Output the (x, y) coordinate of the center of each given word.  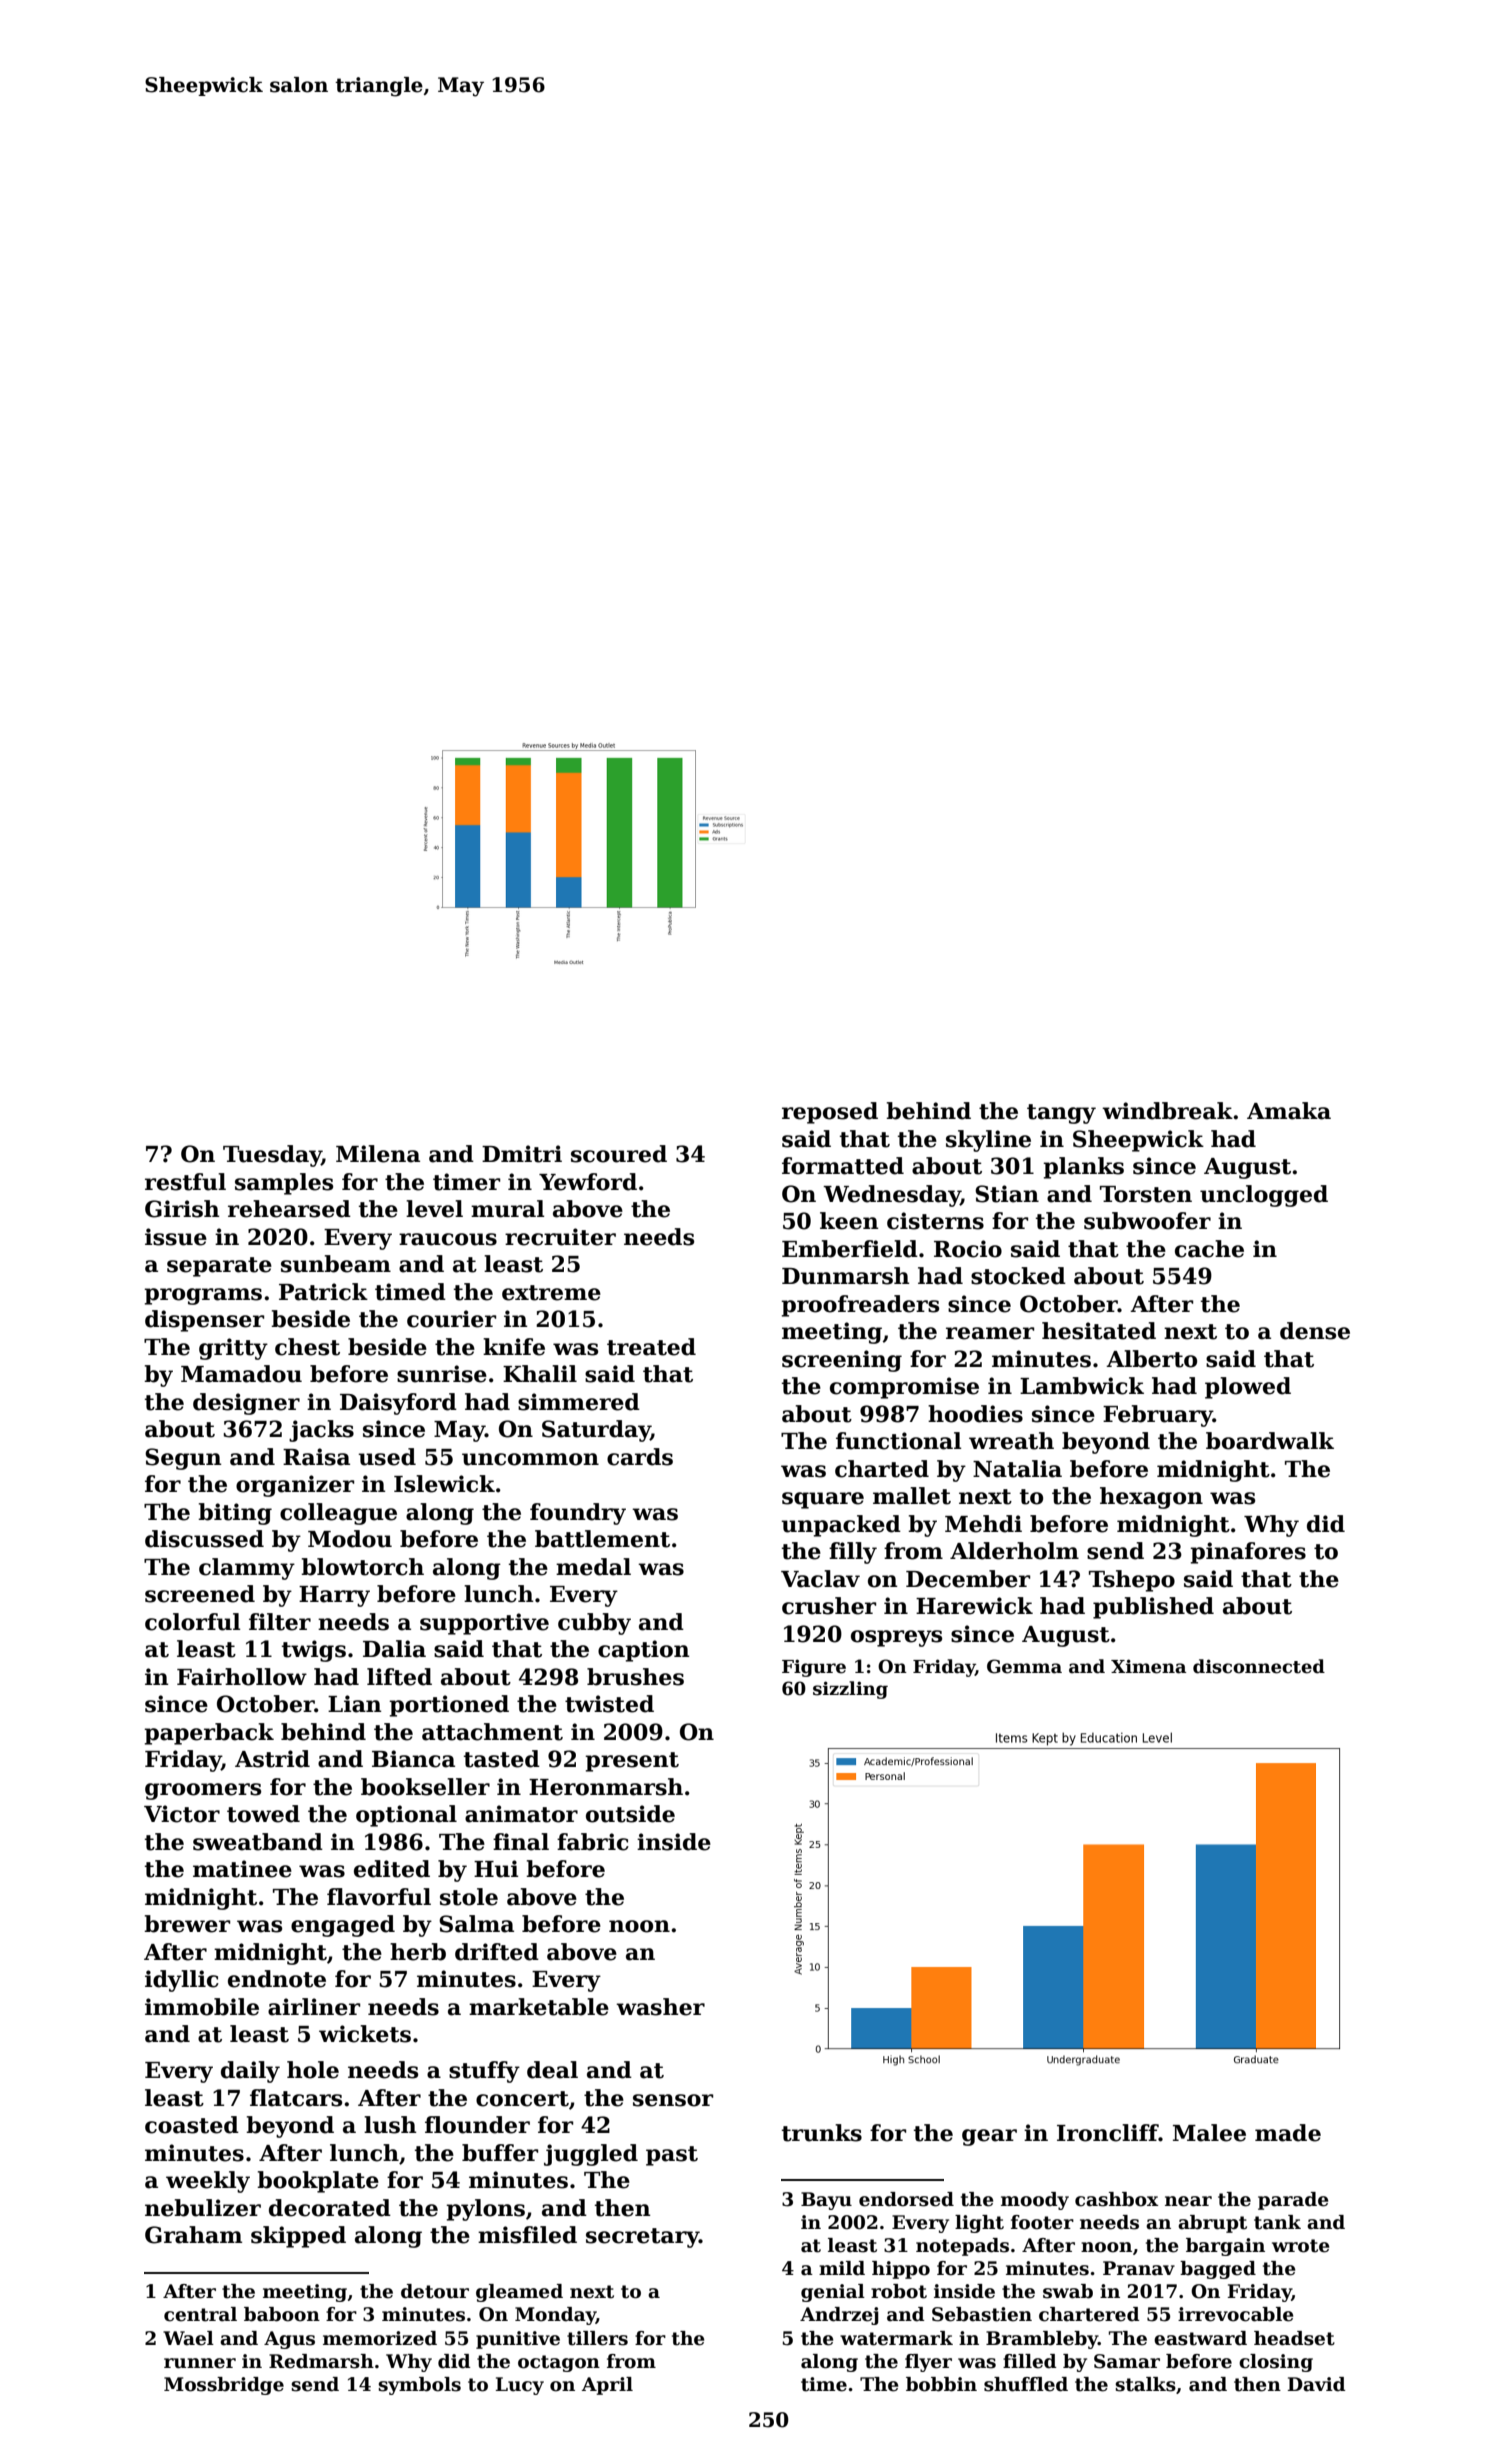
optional (406, 1816)
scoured (619, 1154)
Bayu (826, 2201)
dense (1315, 1331)
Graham (193, 2235)
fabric (593, 1842)
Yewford (588, 1182)
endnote (277, 1979)
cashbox (1116, 2199)
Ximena (1148, 1666)
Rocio (968, 1249)
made (1288, 2133)
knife (514, 1347)
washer (660, 2007)
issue (176, 1237)
